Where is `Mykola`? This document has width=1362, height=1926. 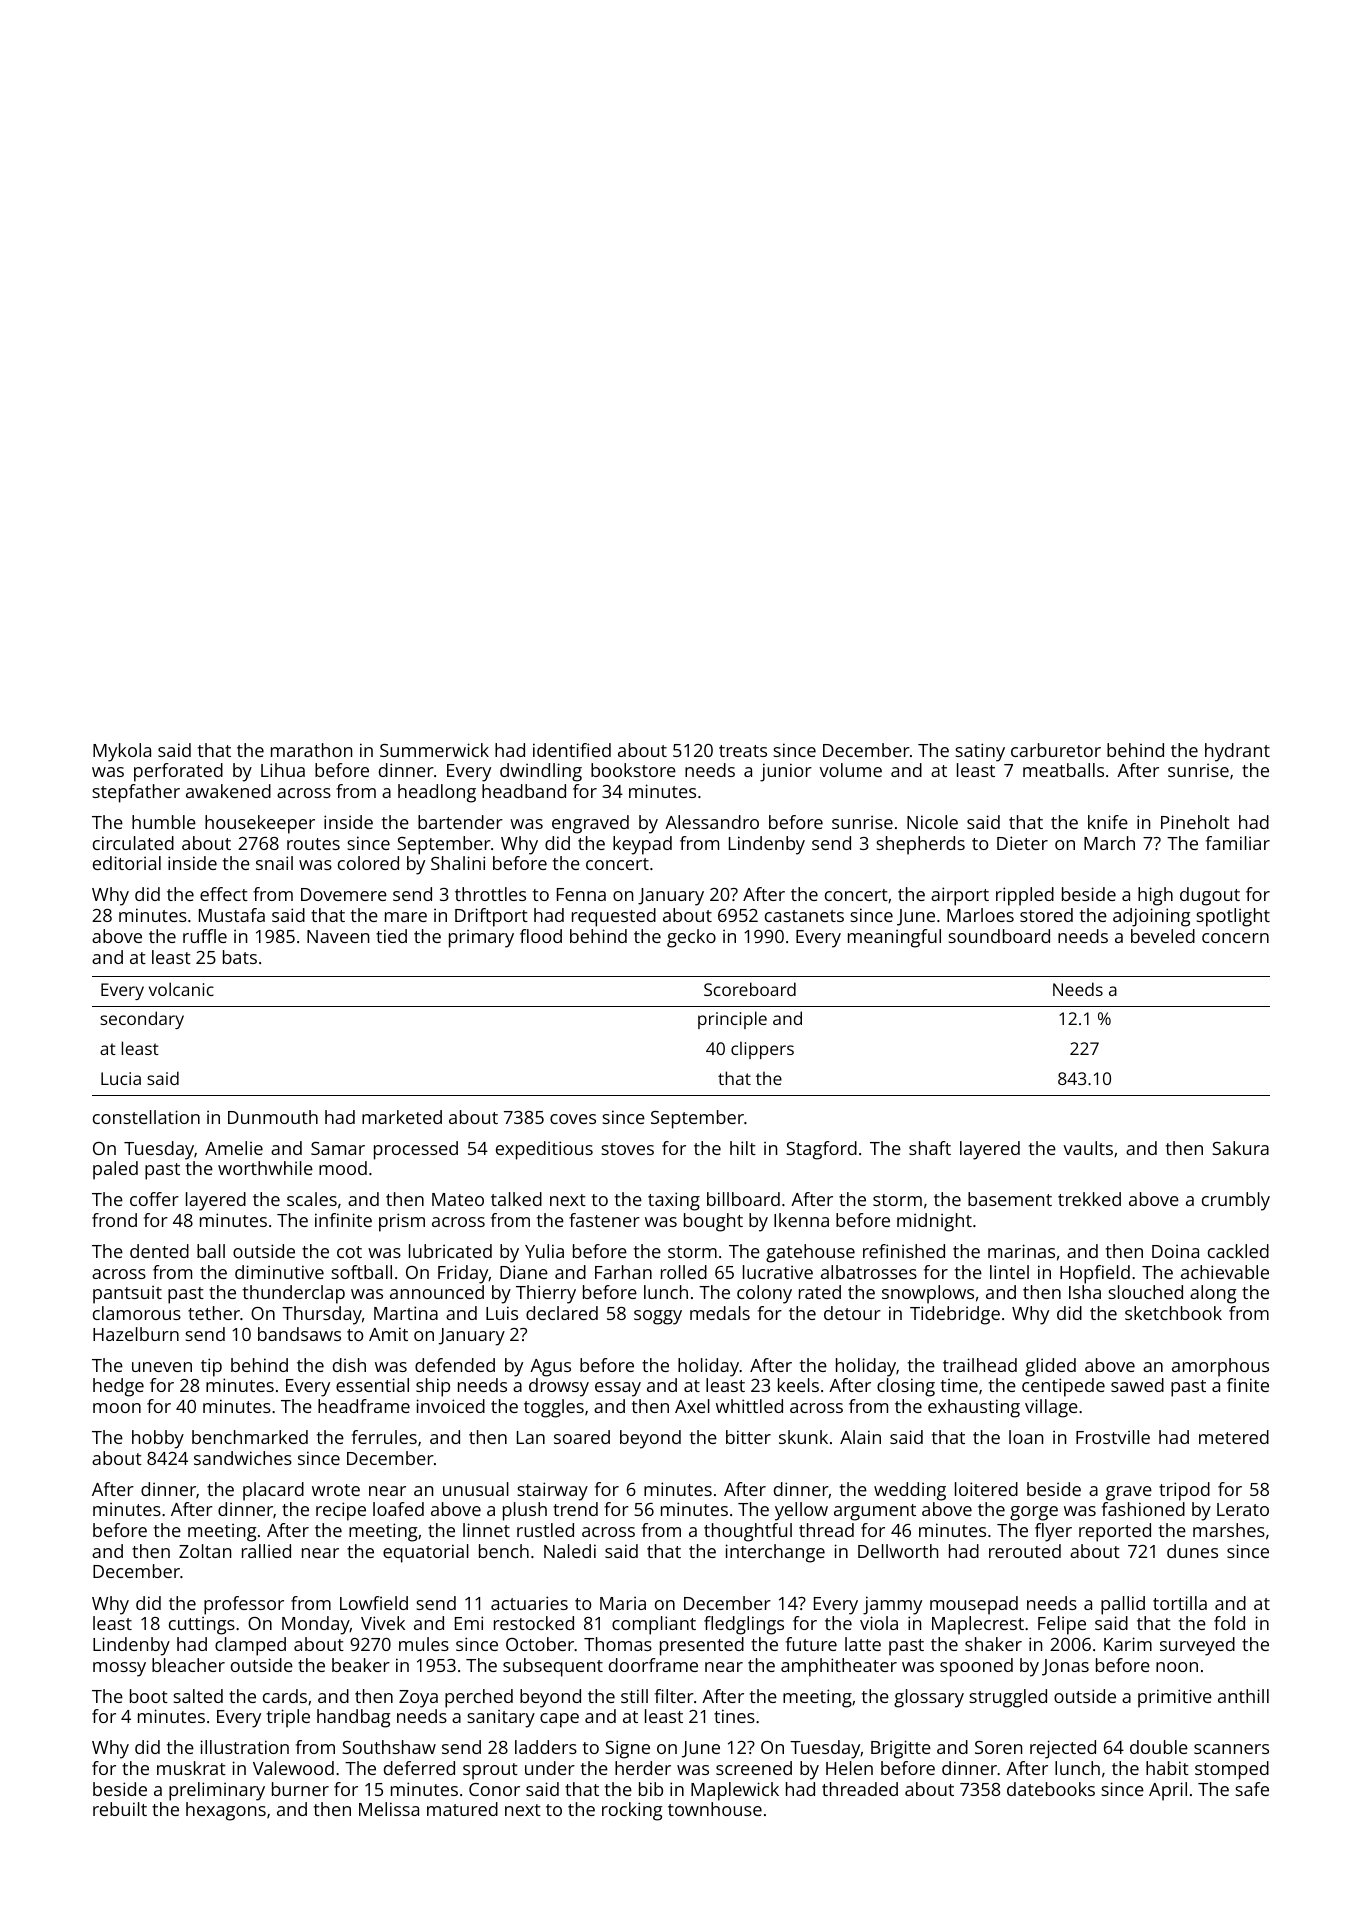
Mykola is located at coordinates (122, 752).
